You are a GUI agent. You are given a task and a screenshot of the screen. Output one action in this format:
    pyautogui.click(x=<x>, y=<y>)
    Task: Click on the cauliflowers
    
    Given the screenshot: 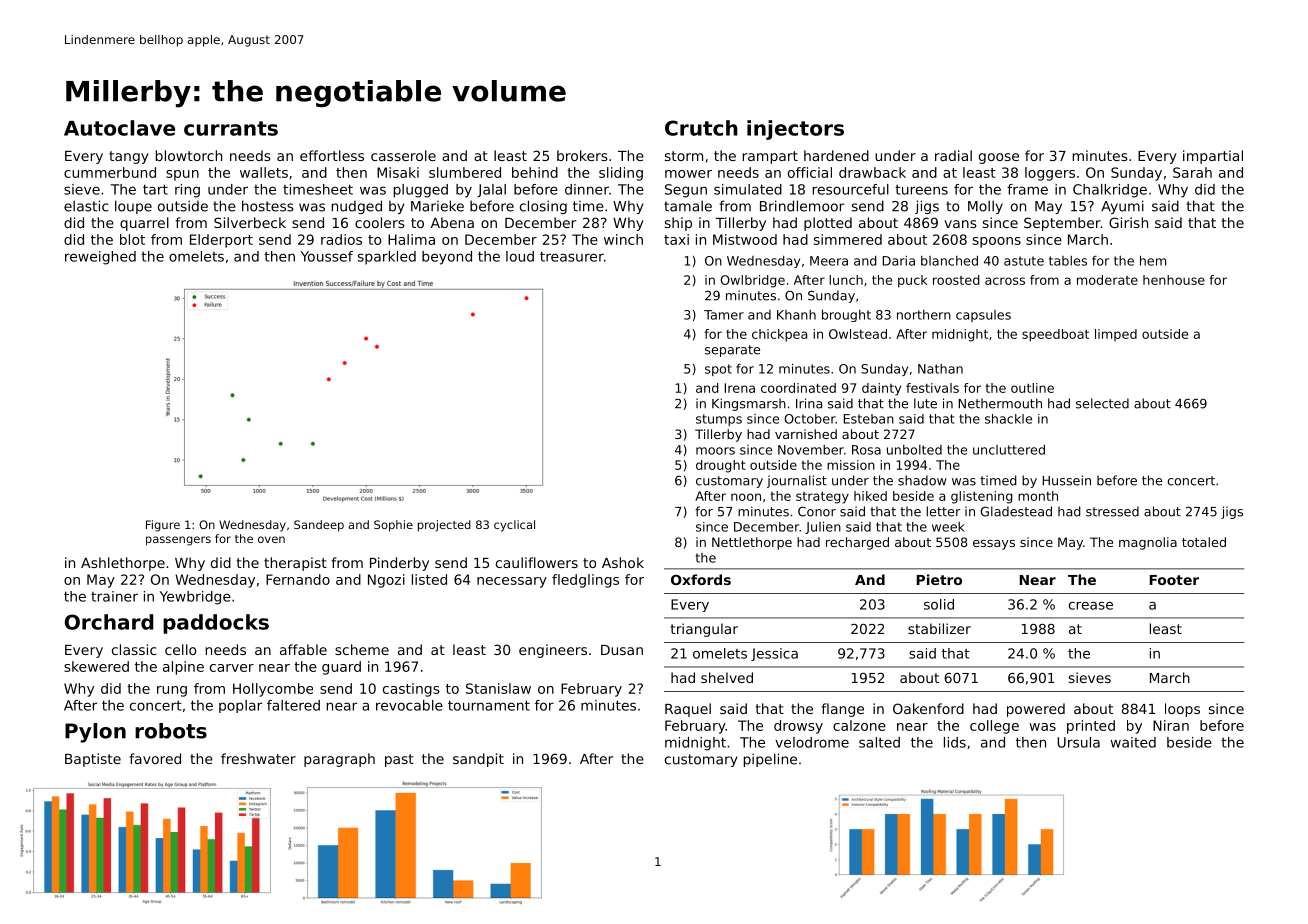 What is the action you would take?
    pyautogui.click(x=537, y=562)
